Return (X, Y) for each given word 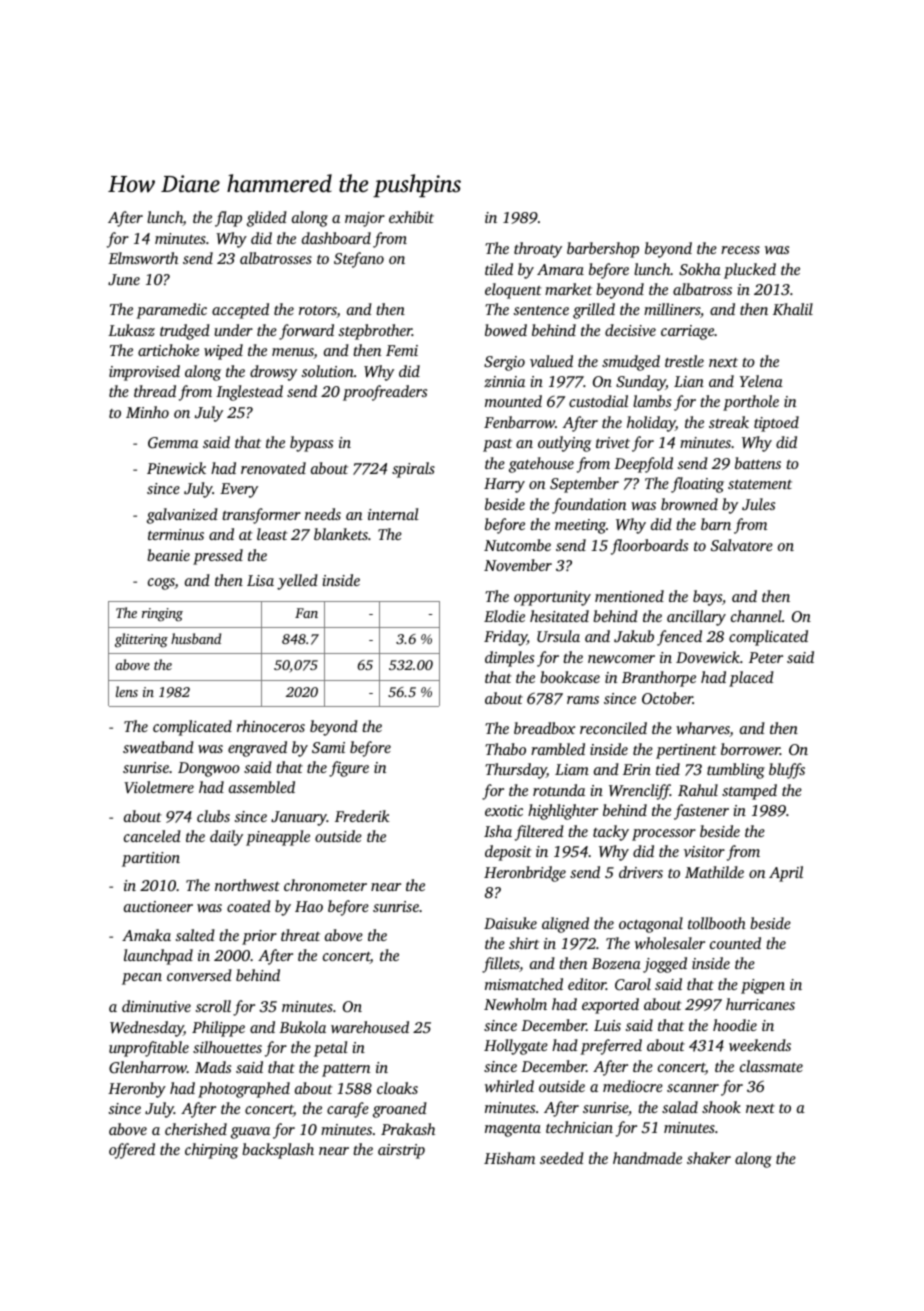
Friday (505, 638)
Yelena (761, 381)
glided (267, 219)
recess (740, 250)
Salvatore (742, 545)
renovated (273, 468)
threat (300, 935)
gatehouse (541, 465)
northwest (247, 885)
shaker (709, 1158)
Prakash (408, 1129)
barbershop (603, 250)
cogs (161, 584)
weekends (760, 1045)
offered (132, 1151)
